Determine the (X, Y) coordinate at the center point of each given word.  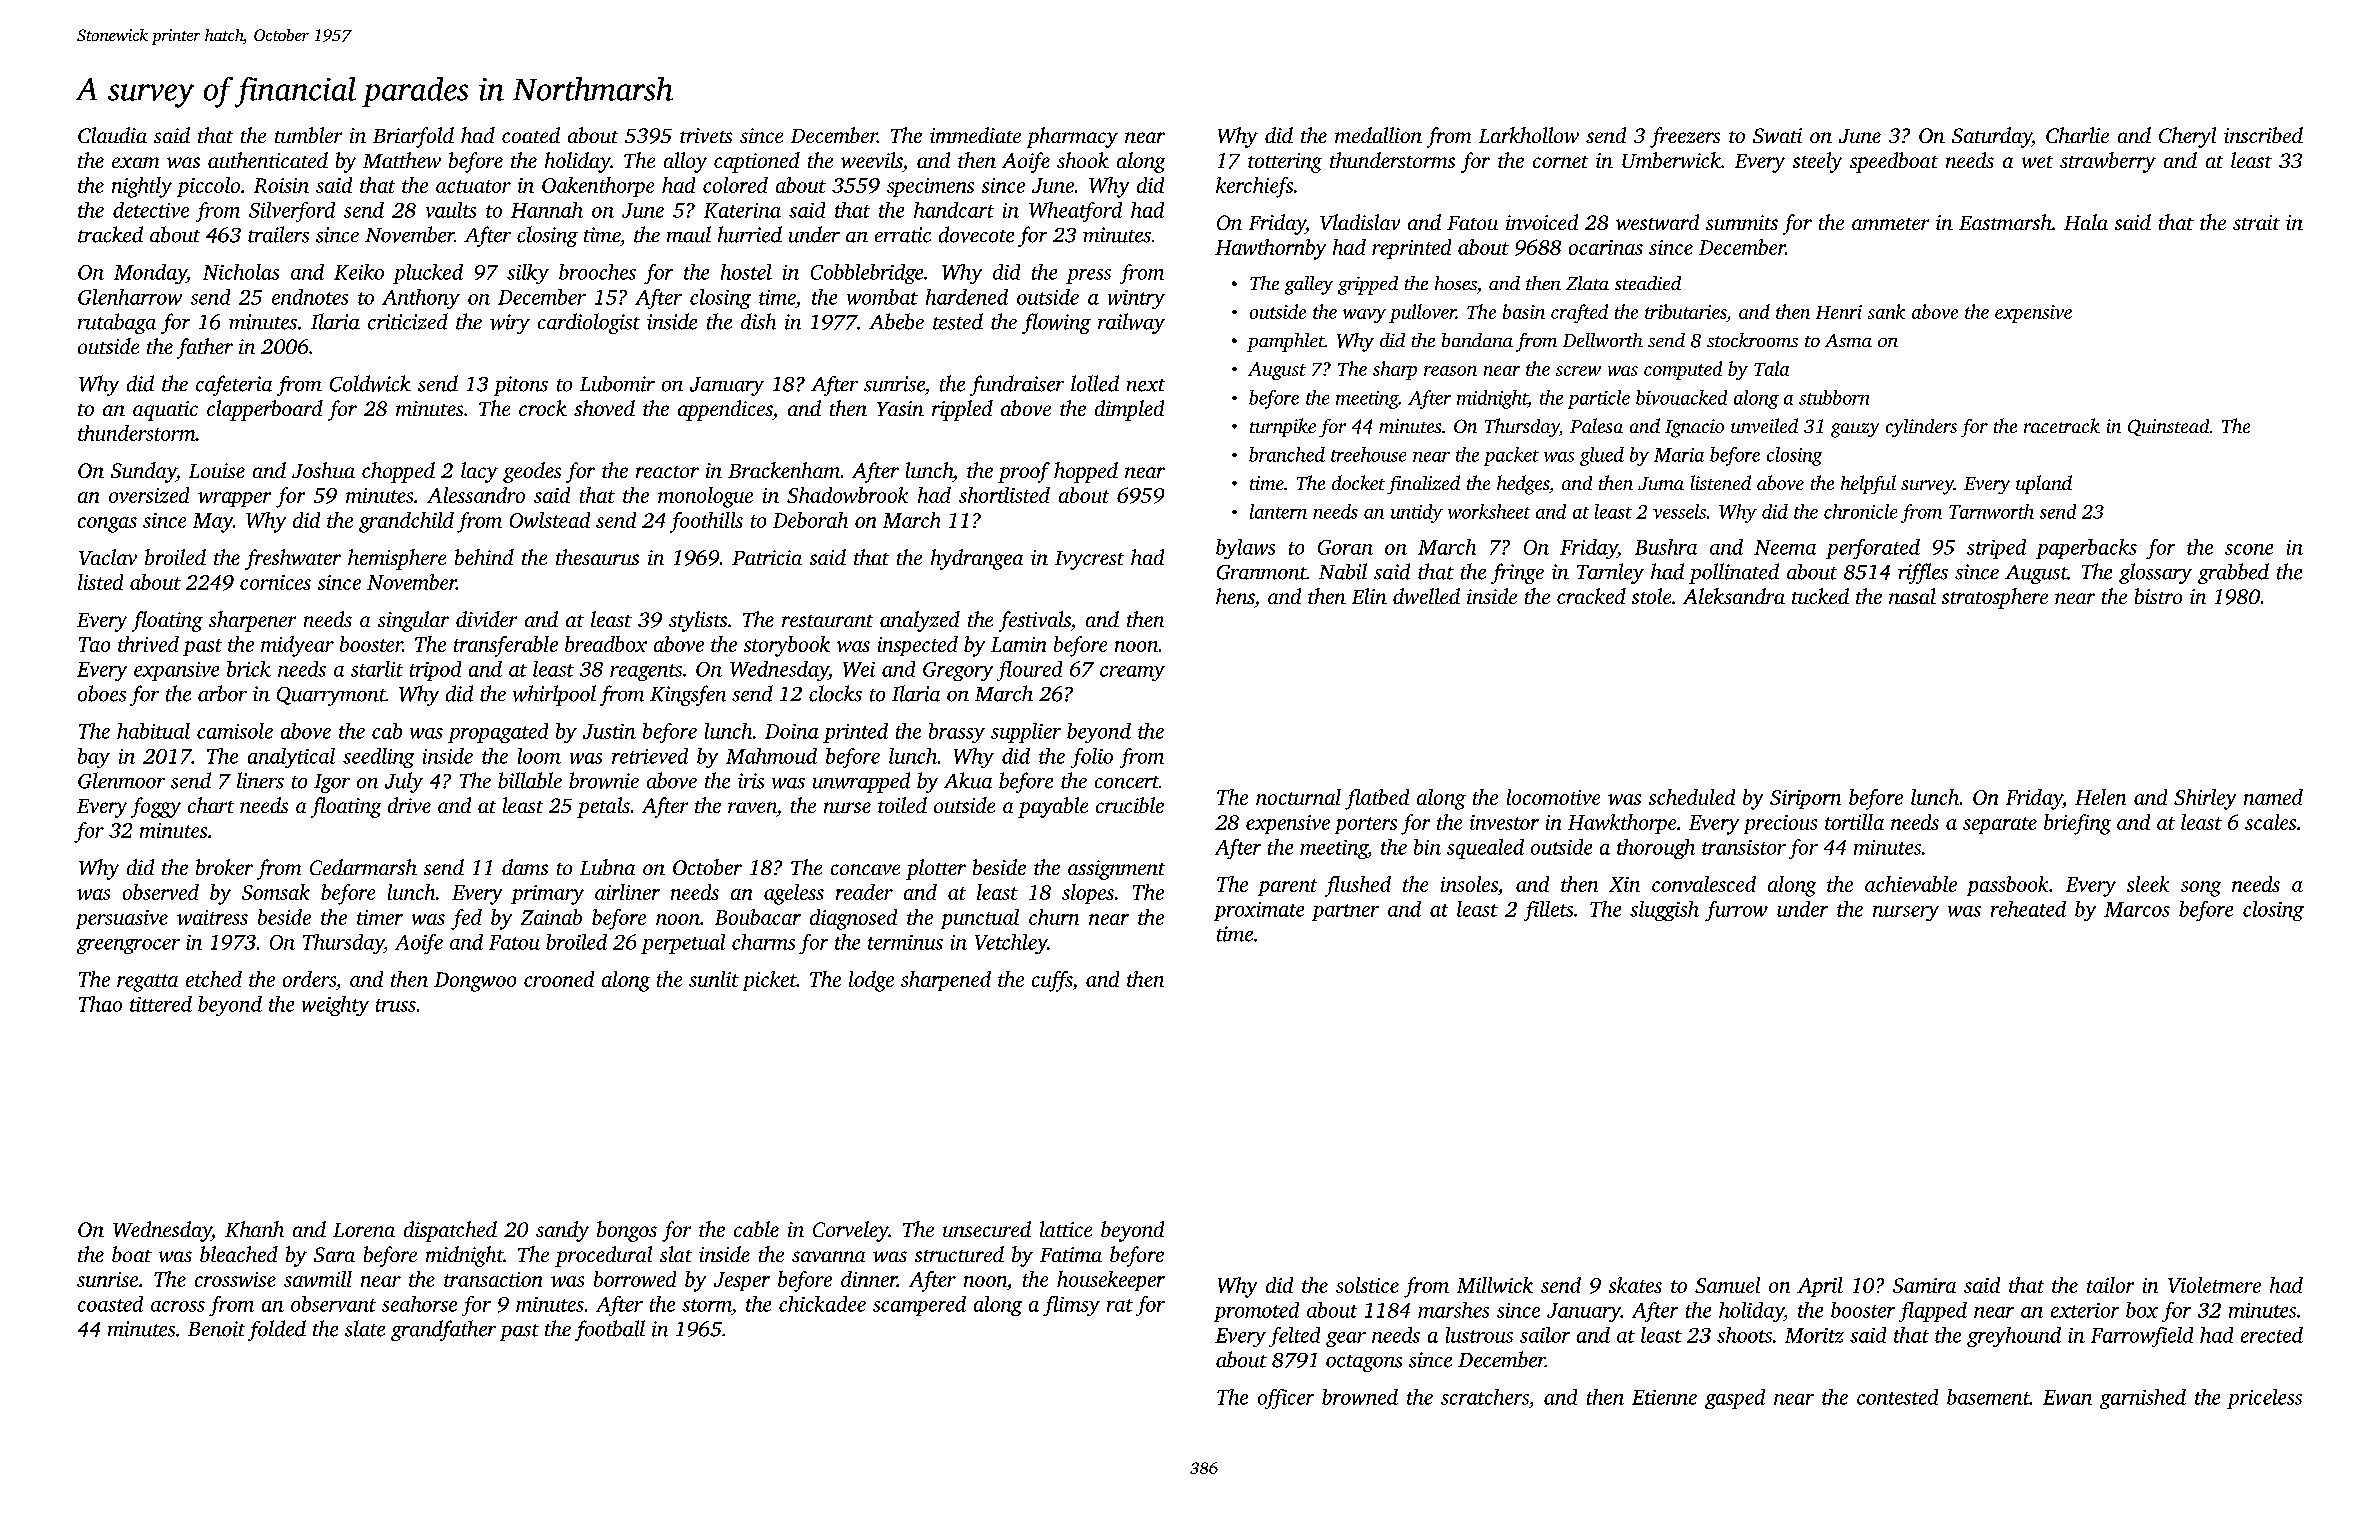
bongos (627, 1231)
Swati (1777, 135)
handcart (954, 210)
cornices (275, 582)
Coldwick (370, 383)
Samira (1924, 1285)
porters (1366, 825)
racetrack (2062, 425)
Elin (1369, 596)
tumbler (308, 135)
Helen (2100, 797)
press (1088, 276)
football (610, 1330)
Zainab (551, 917)
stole (1651, 596)
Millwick (1495, 1285)
